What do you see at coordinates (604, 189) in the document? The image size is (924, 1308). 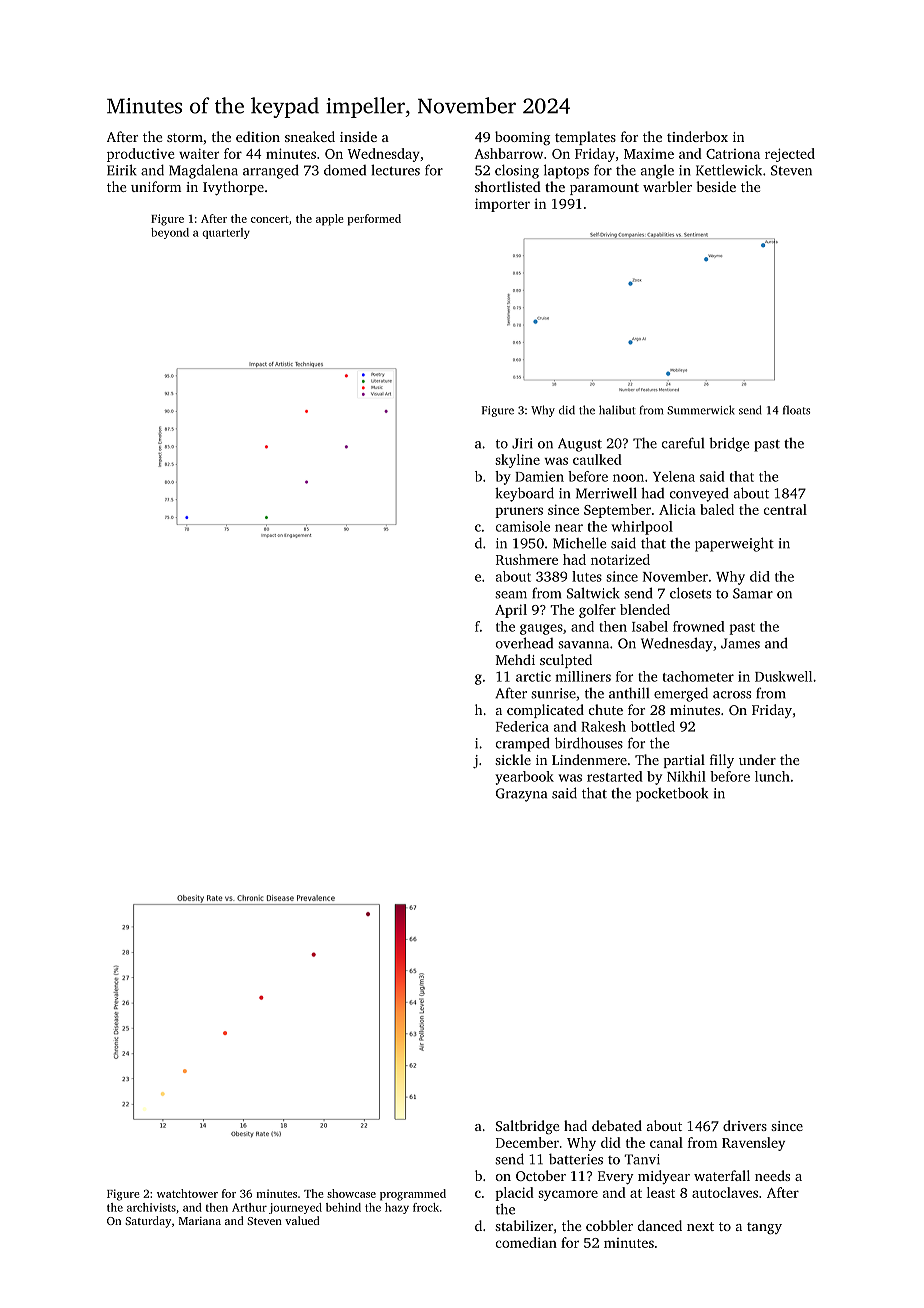 I see `paramount` at bounding box center [604, 189].
